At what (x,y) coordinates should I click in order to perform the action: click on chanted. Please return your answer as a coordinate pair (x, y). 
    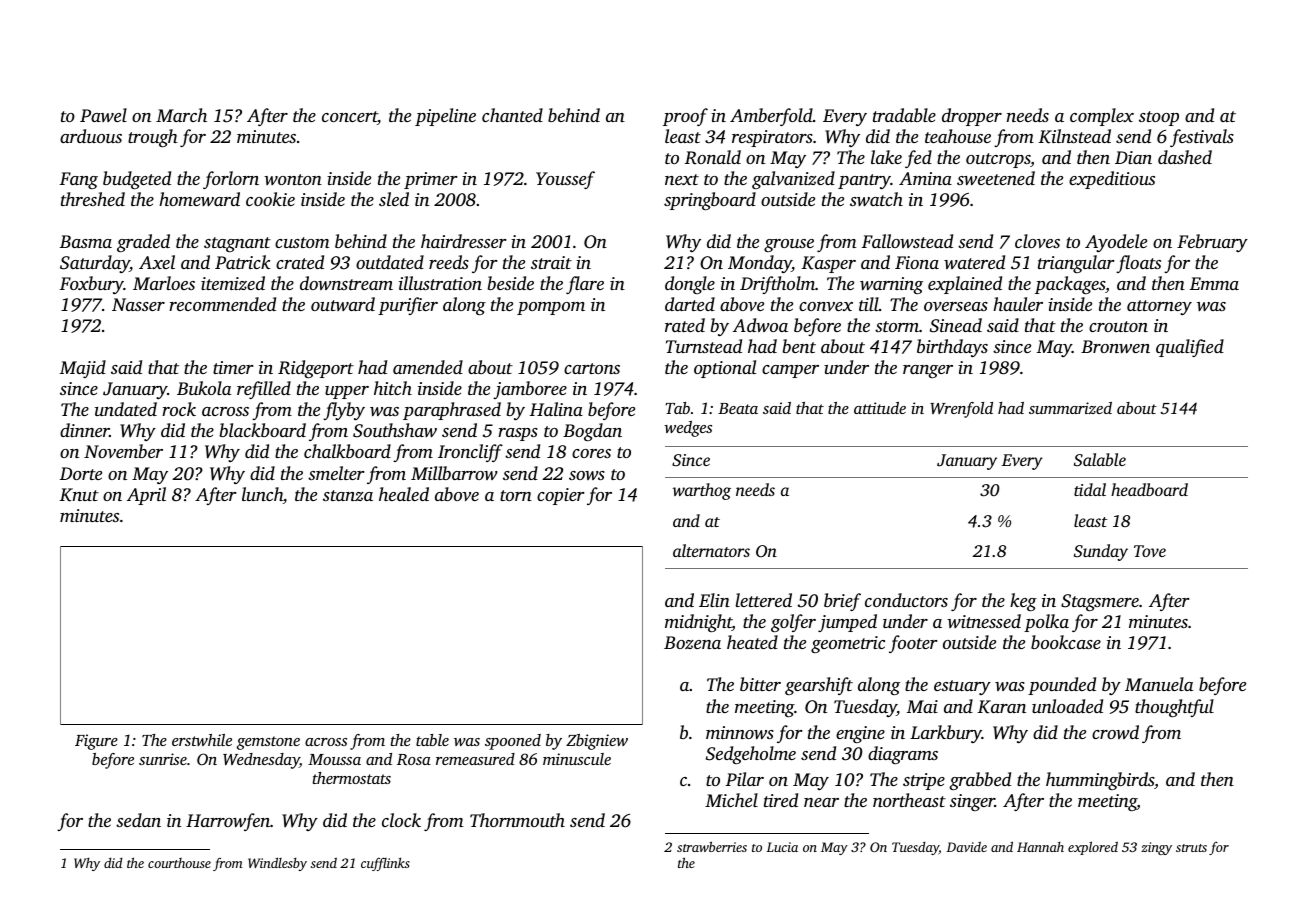
    Looking at the image, I should click on (512, 115).
